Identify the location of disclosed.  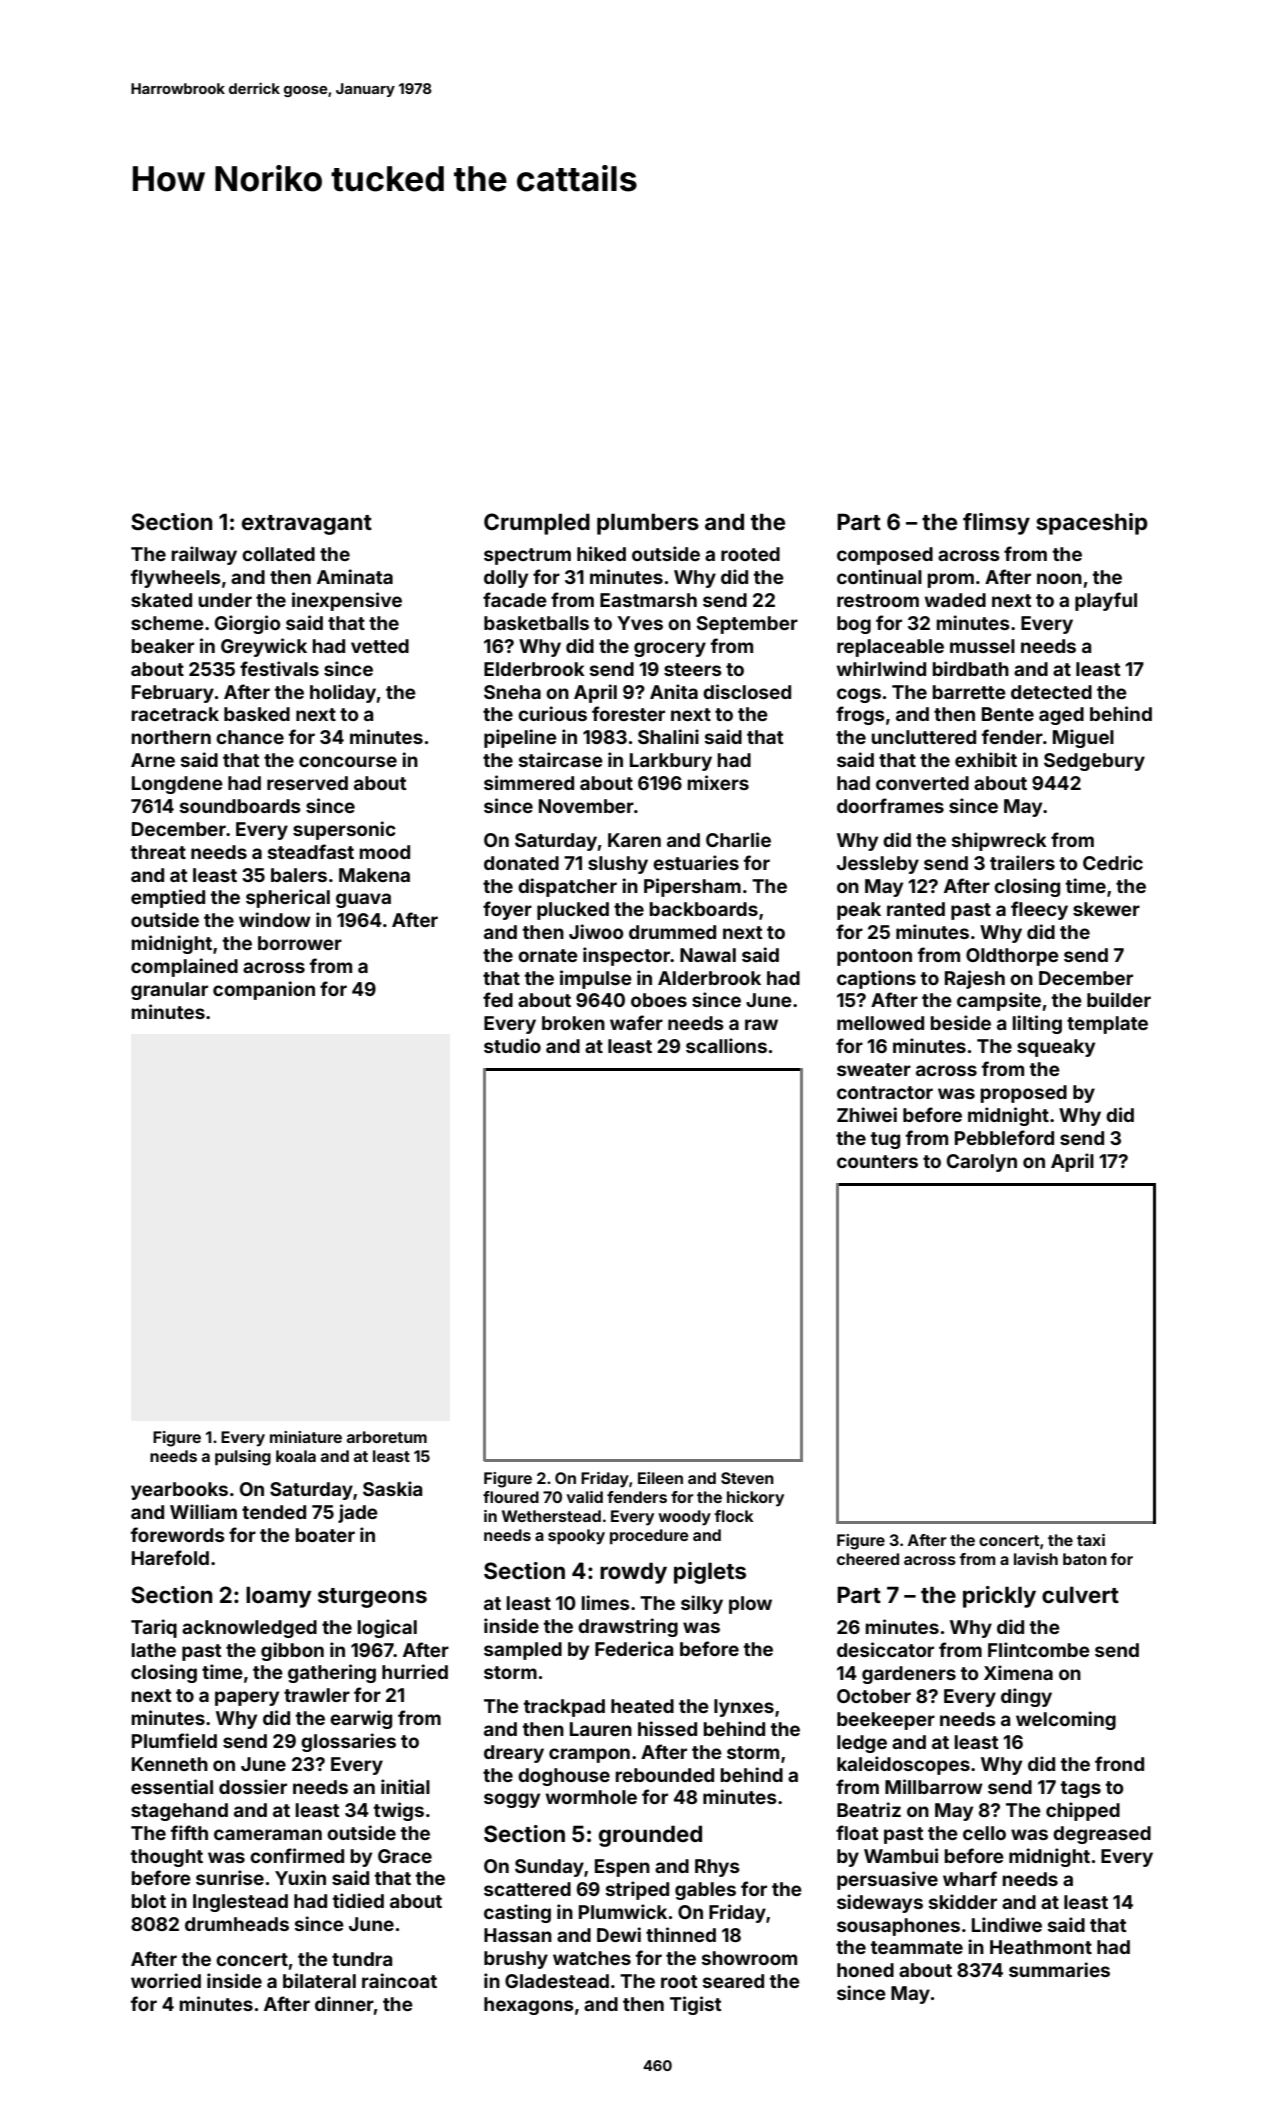
(747, 691).
